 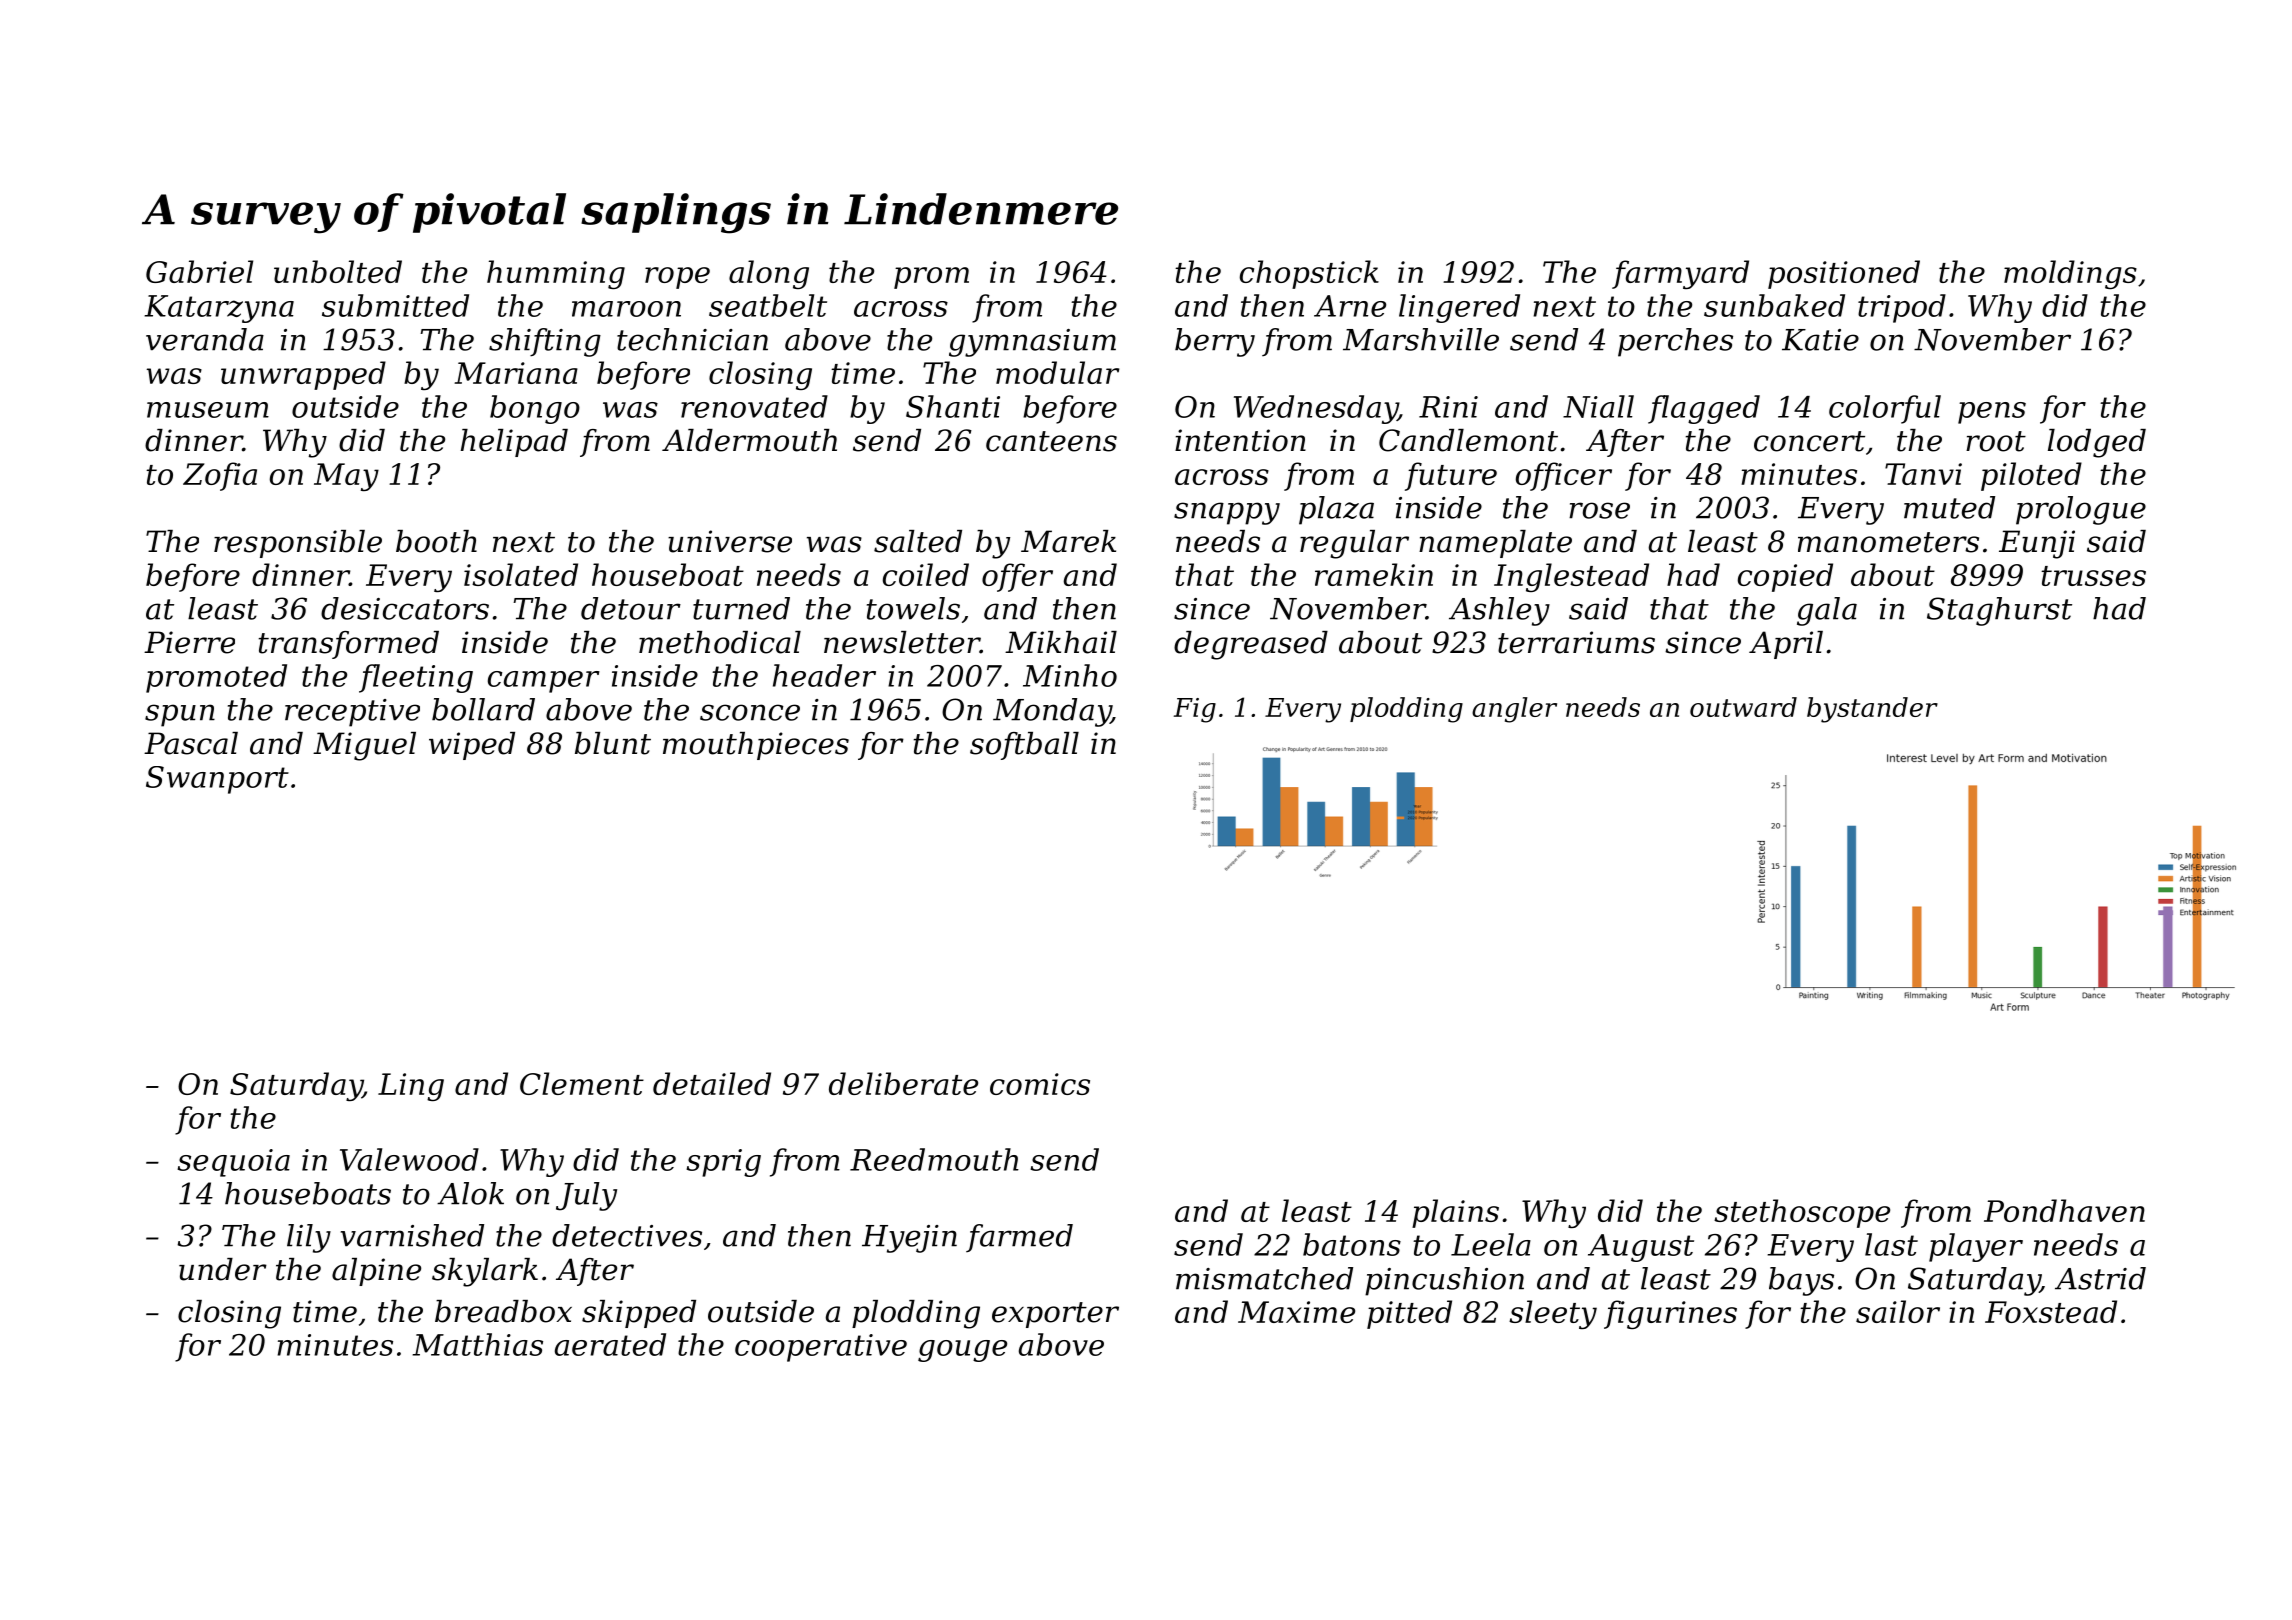 I want to click on future, so click(x=1451, y=476).
